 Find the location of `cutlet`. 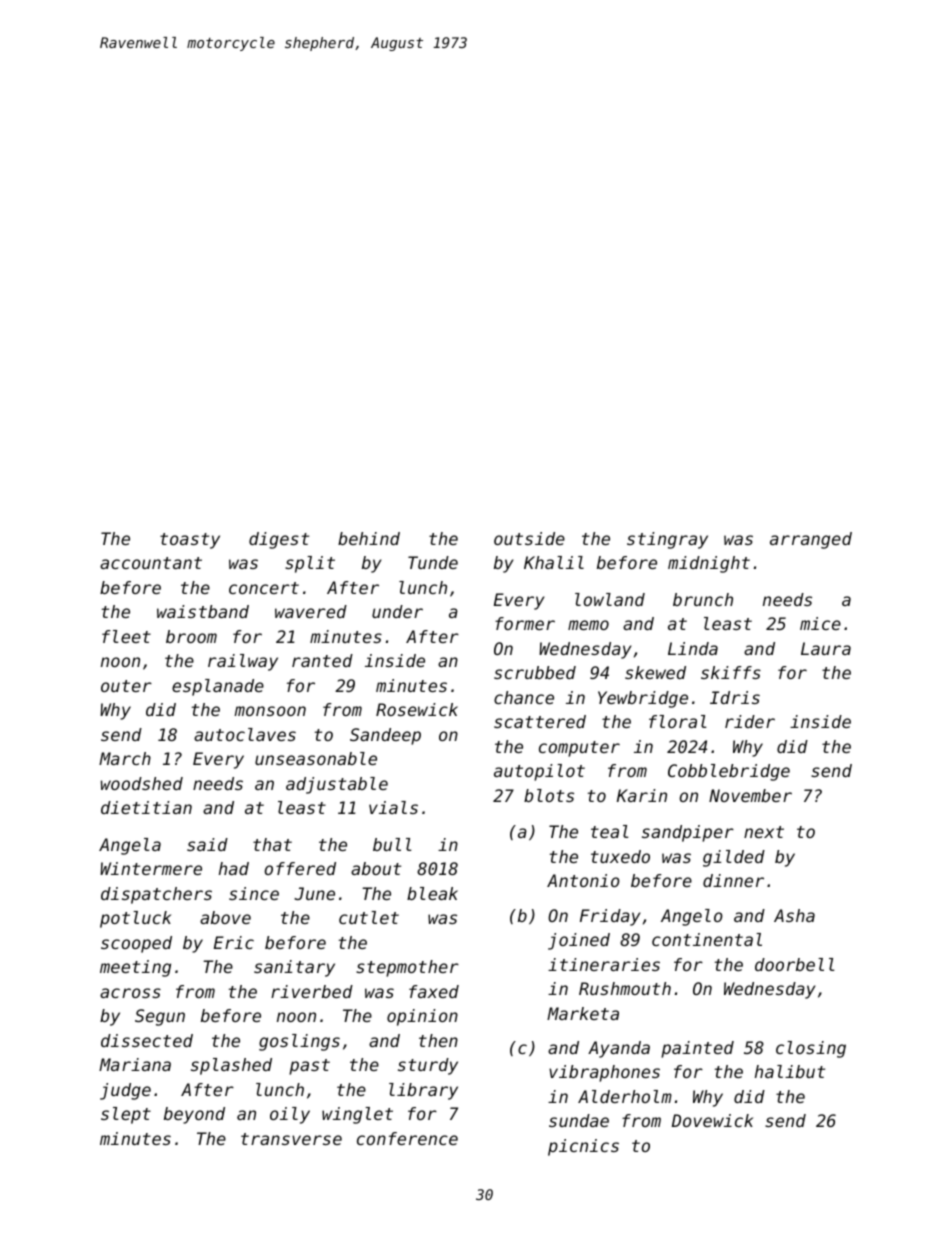

cutlet is located at coordinates (369, 917).
